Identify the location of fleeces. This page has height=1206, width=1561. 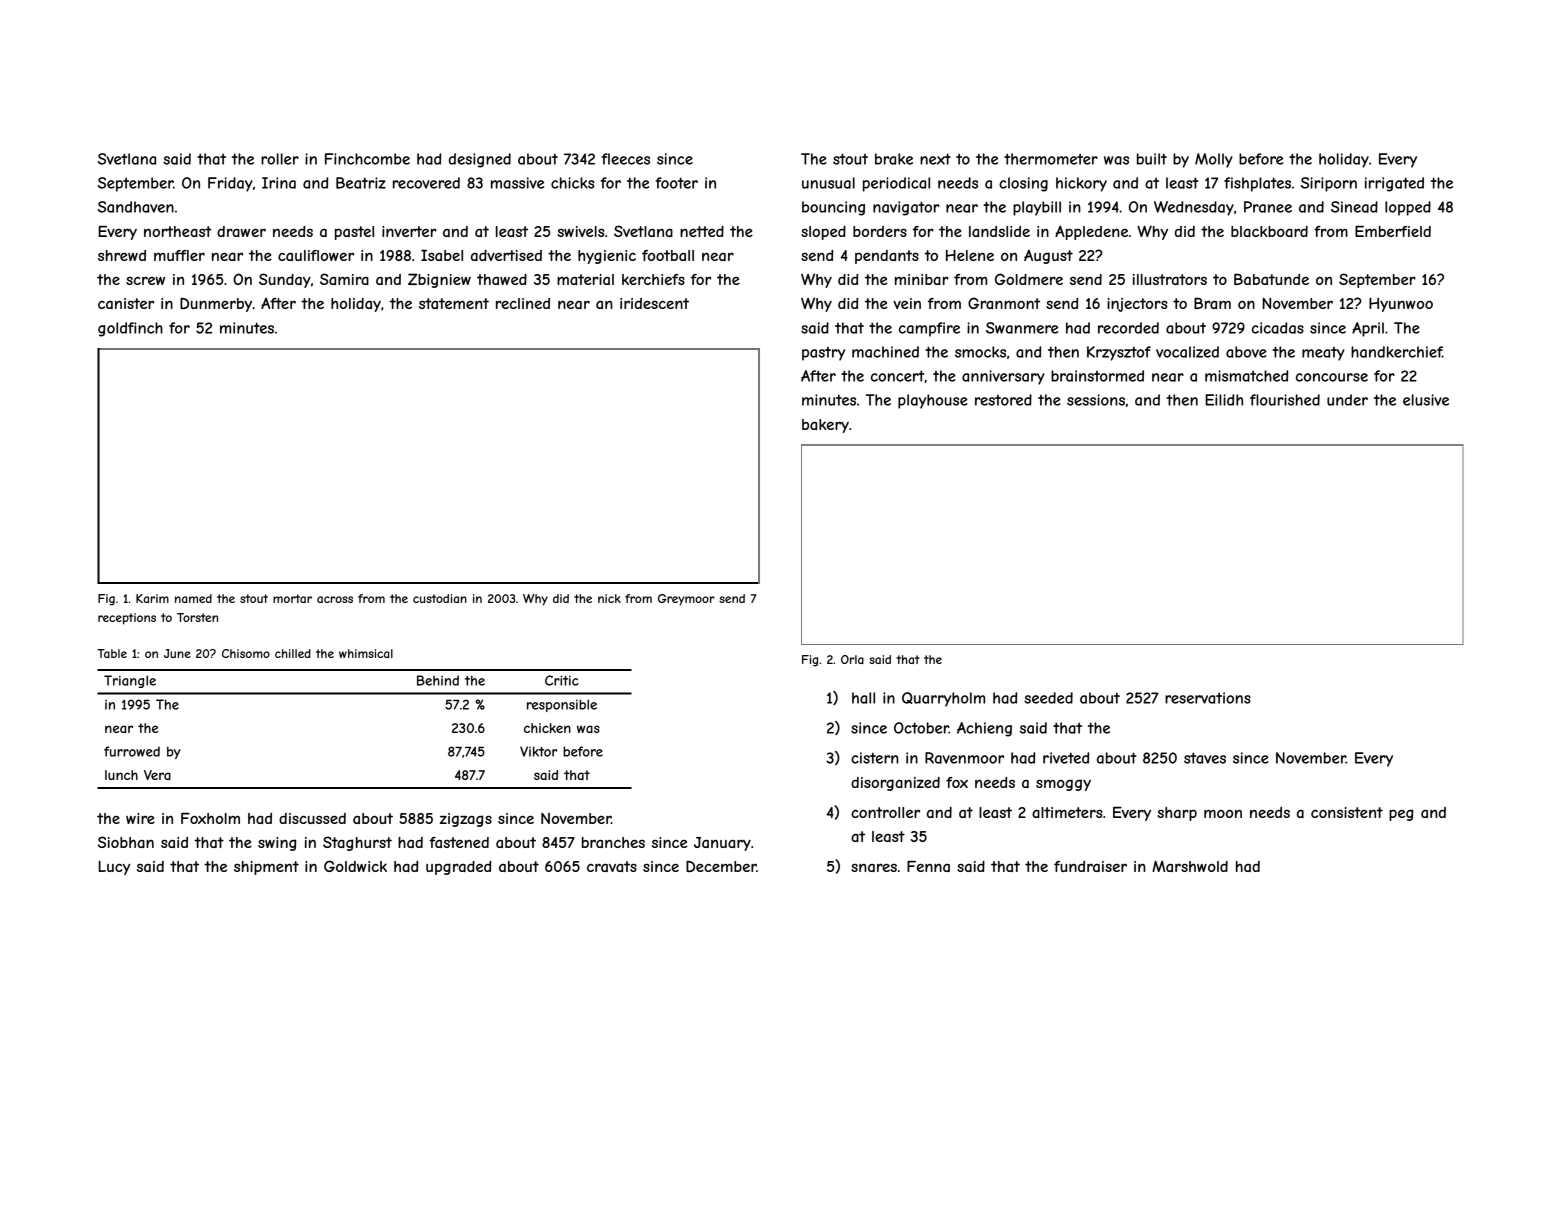
(626, 159).
